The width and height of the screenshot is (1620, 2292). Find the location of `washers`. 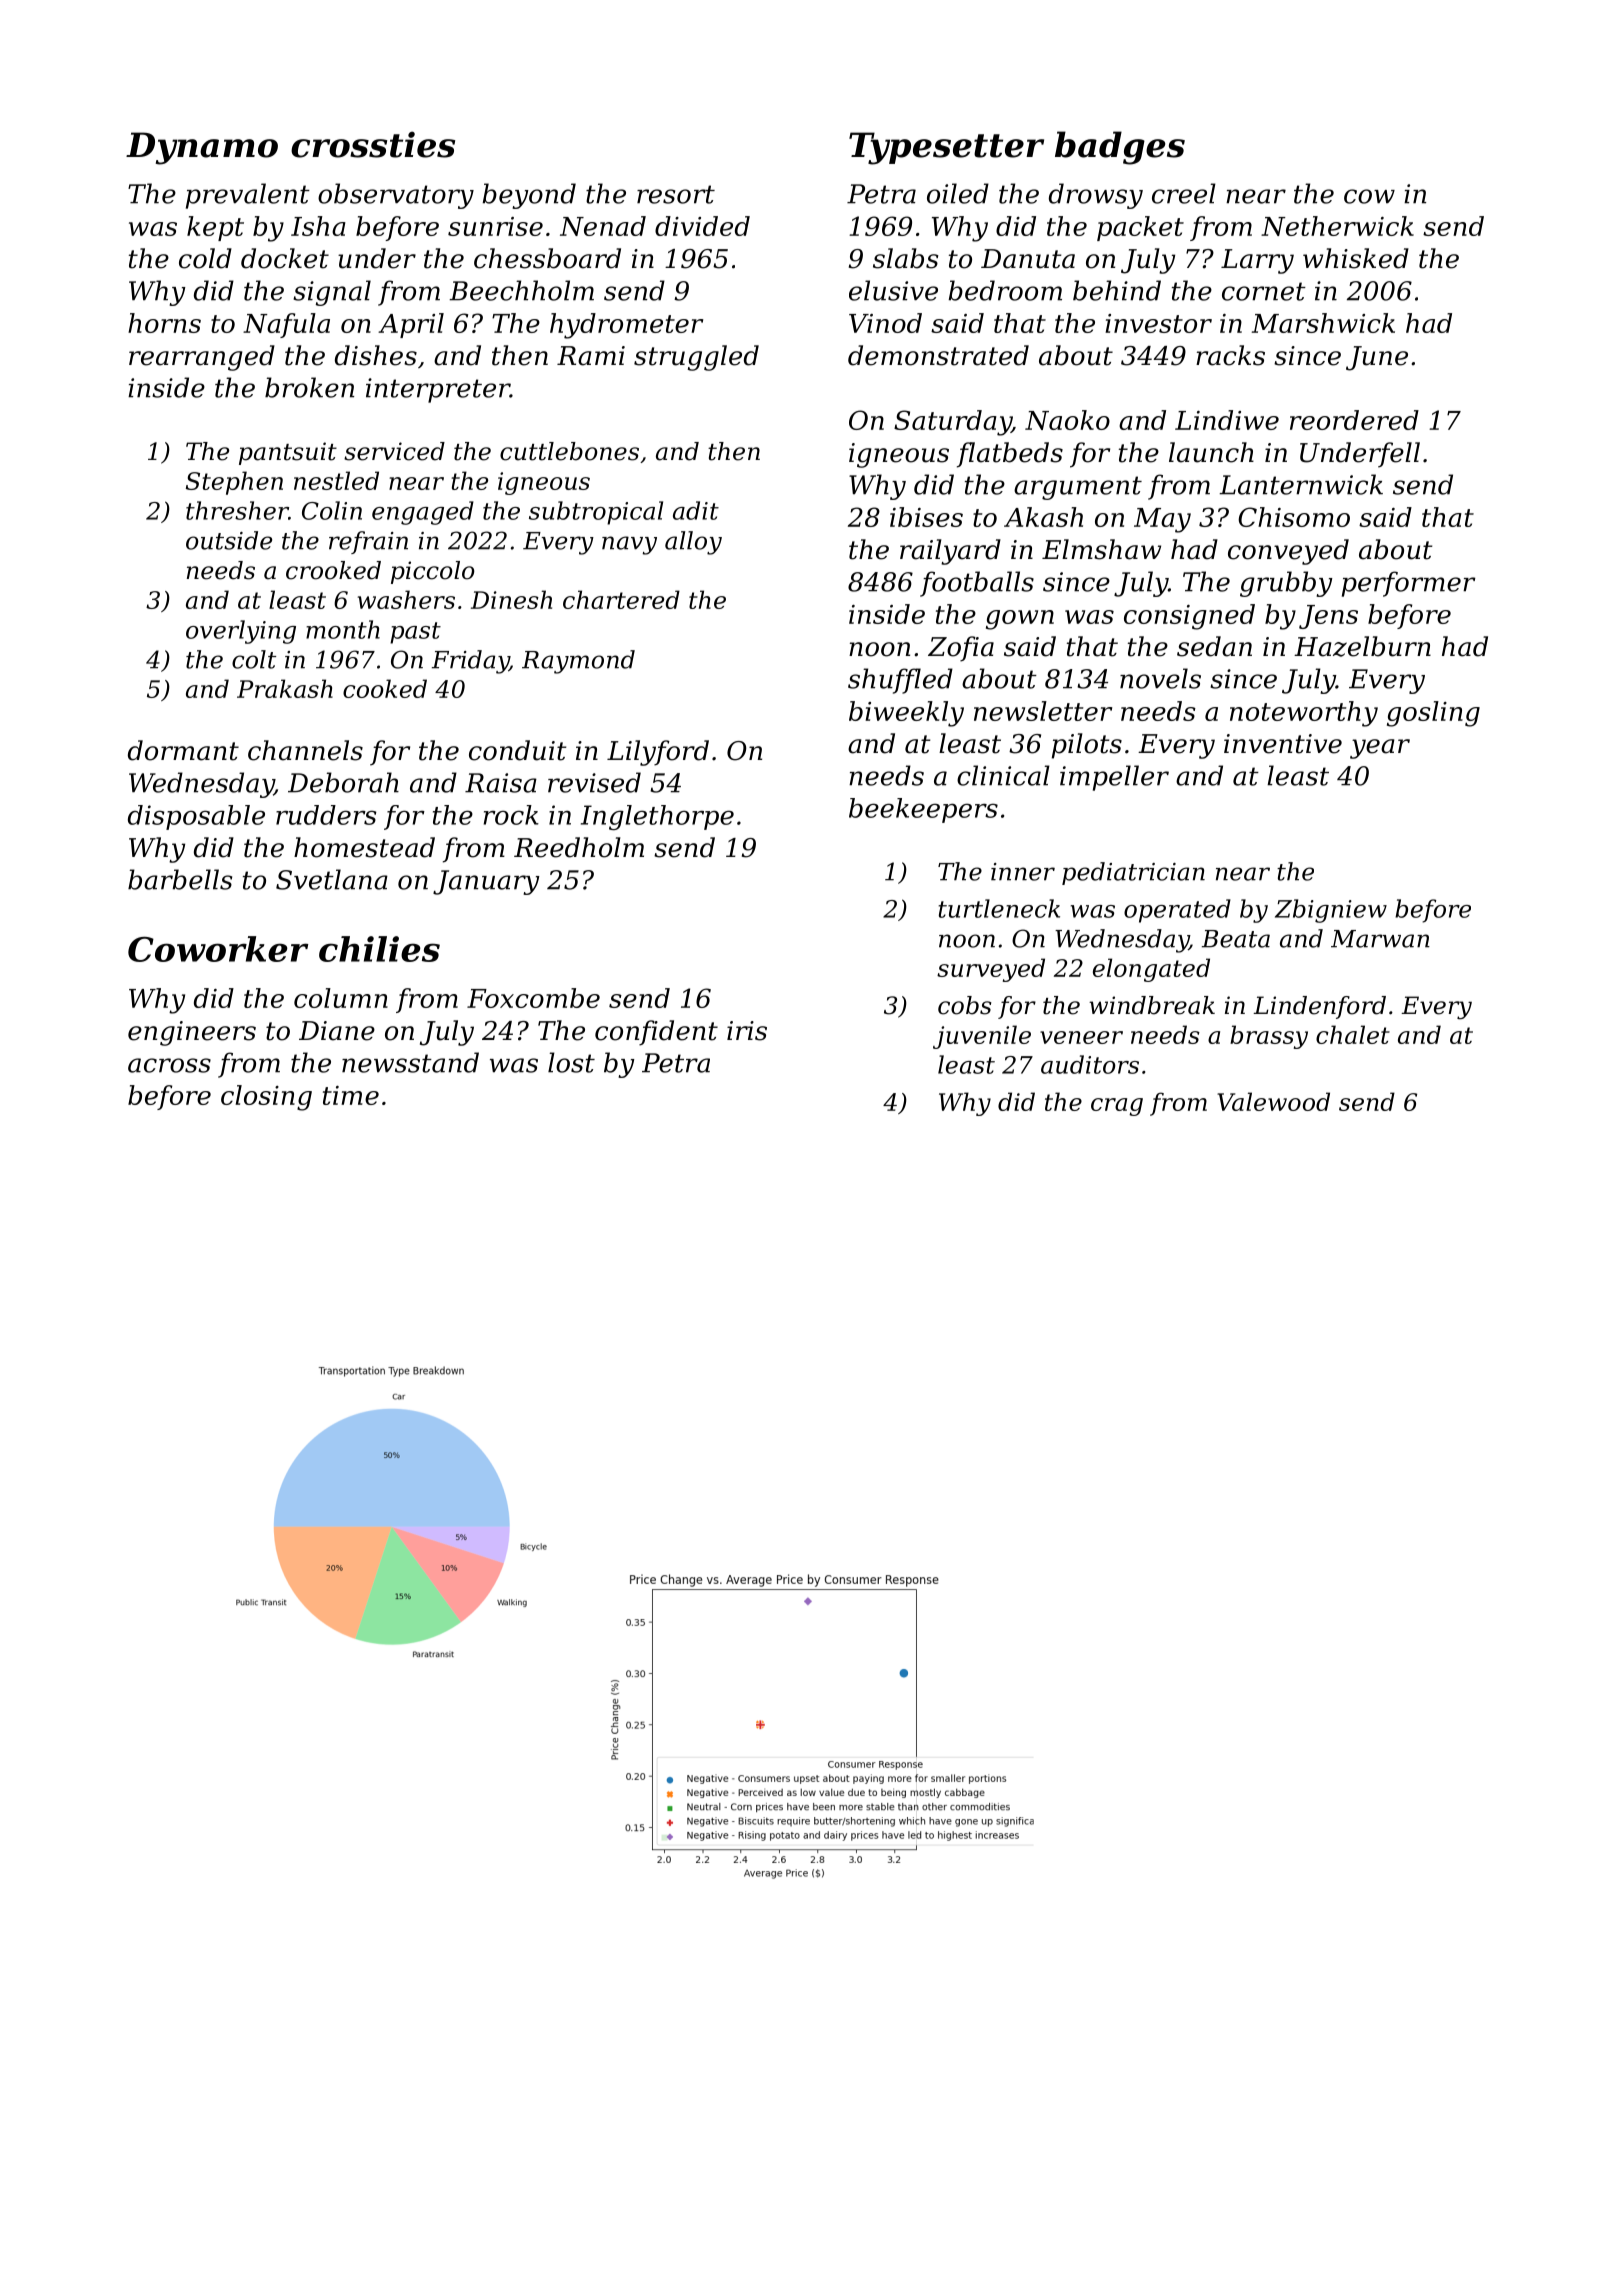

washers is located at coordinates (406, 599).
